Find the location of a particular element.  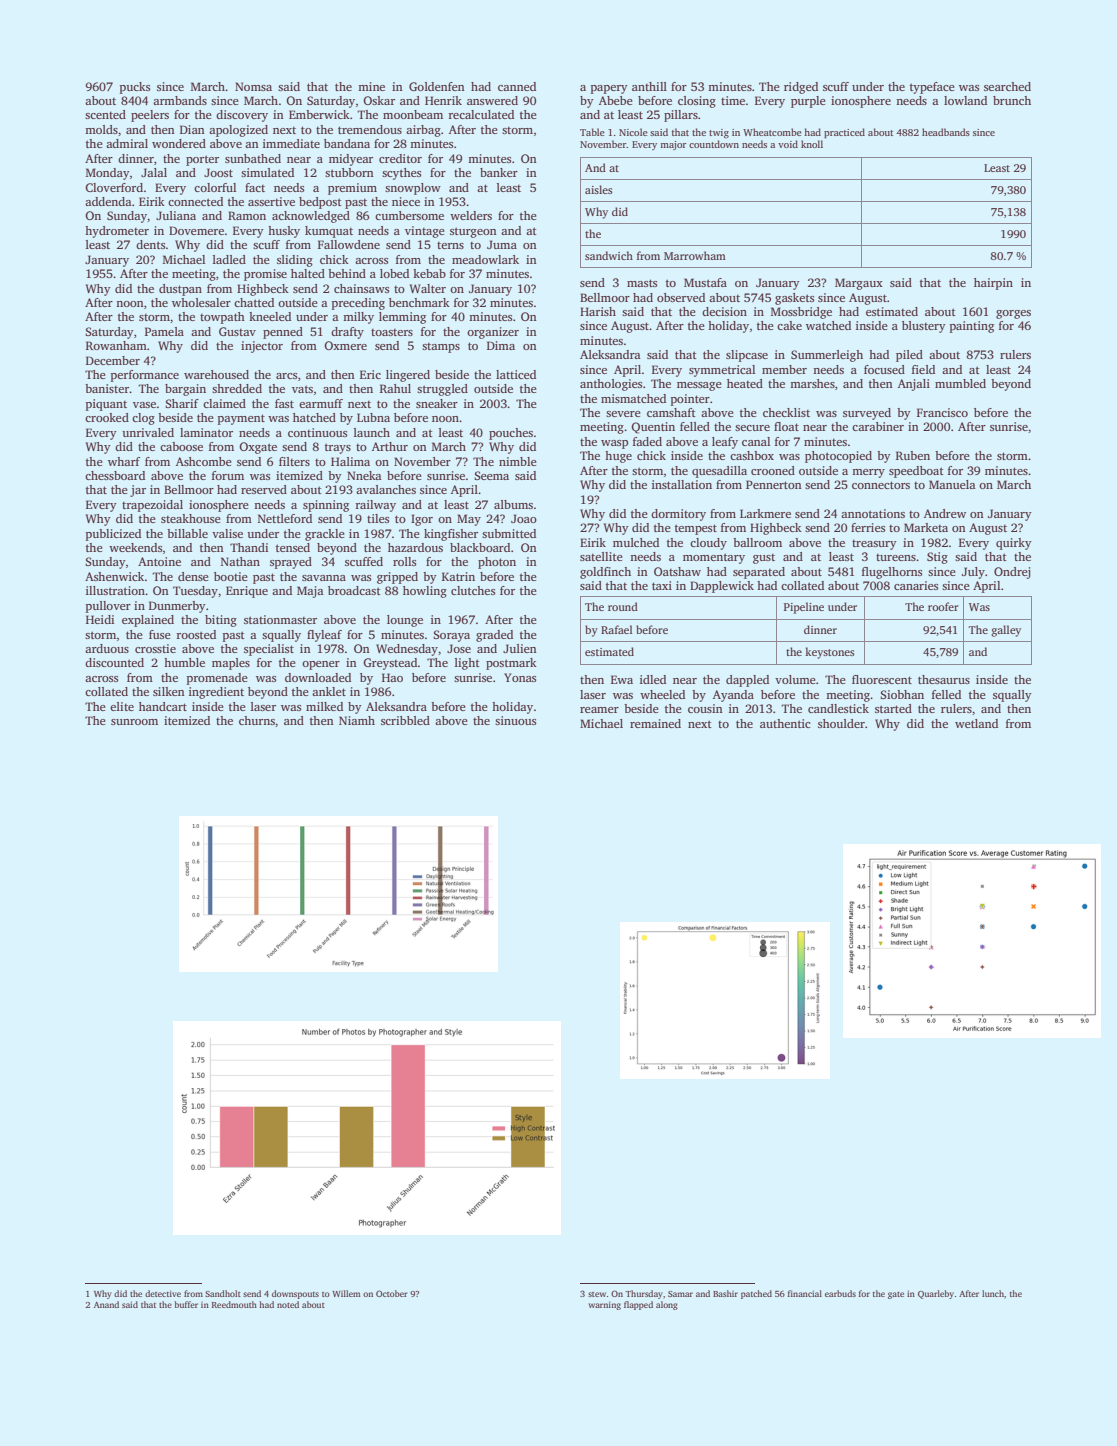

Willem is located at coordinates (346, 1293).
